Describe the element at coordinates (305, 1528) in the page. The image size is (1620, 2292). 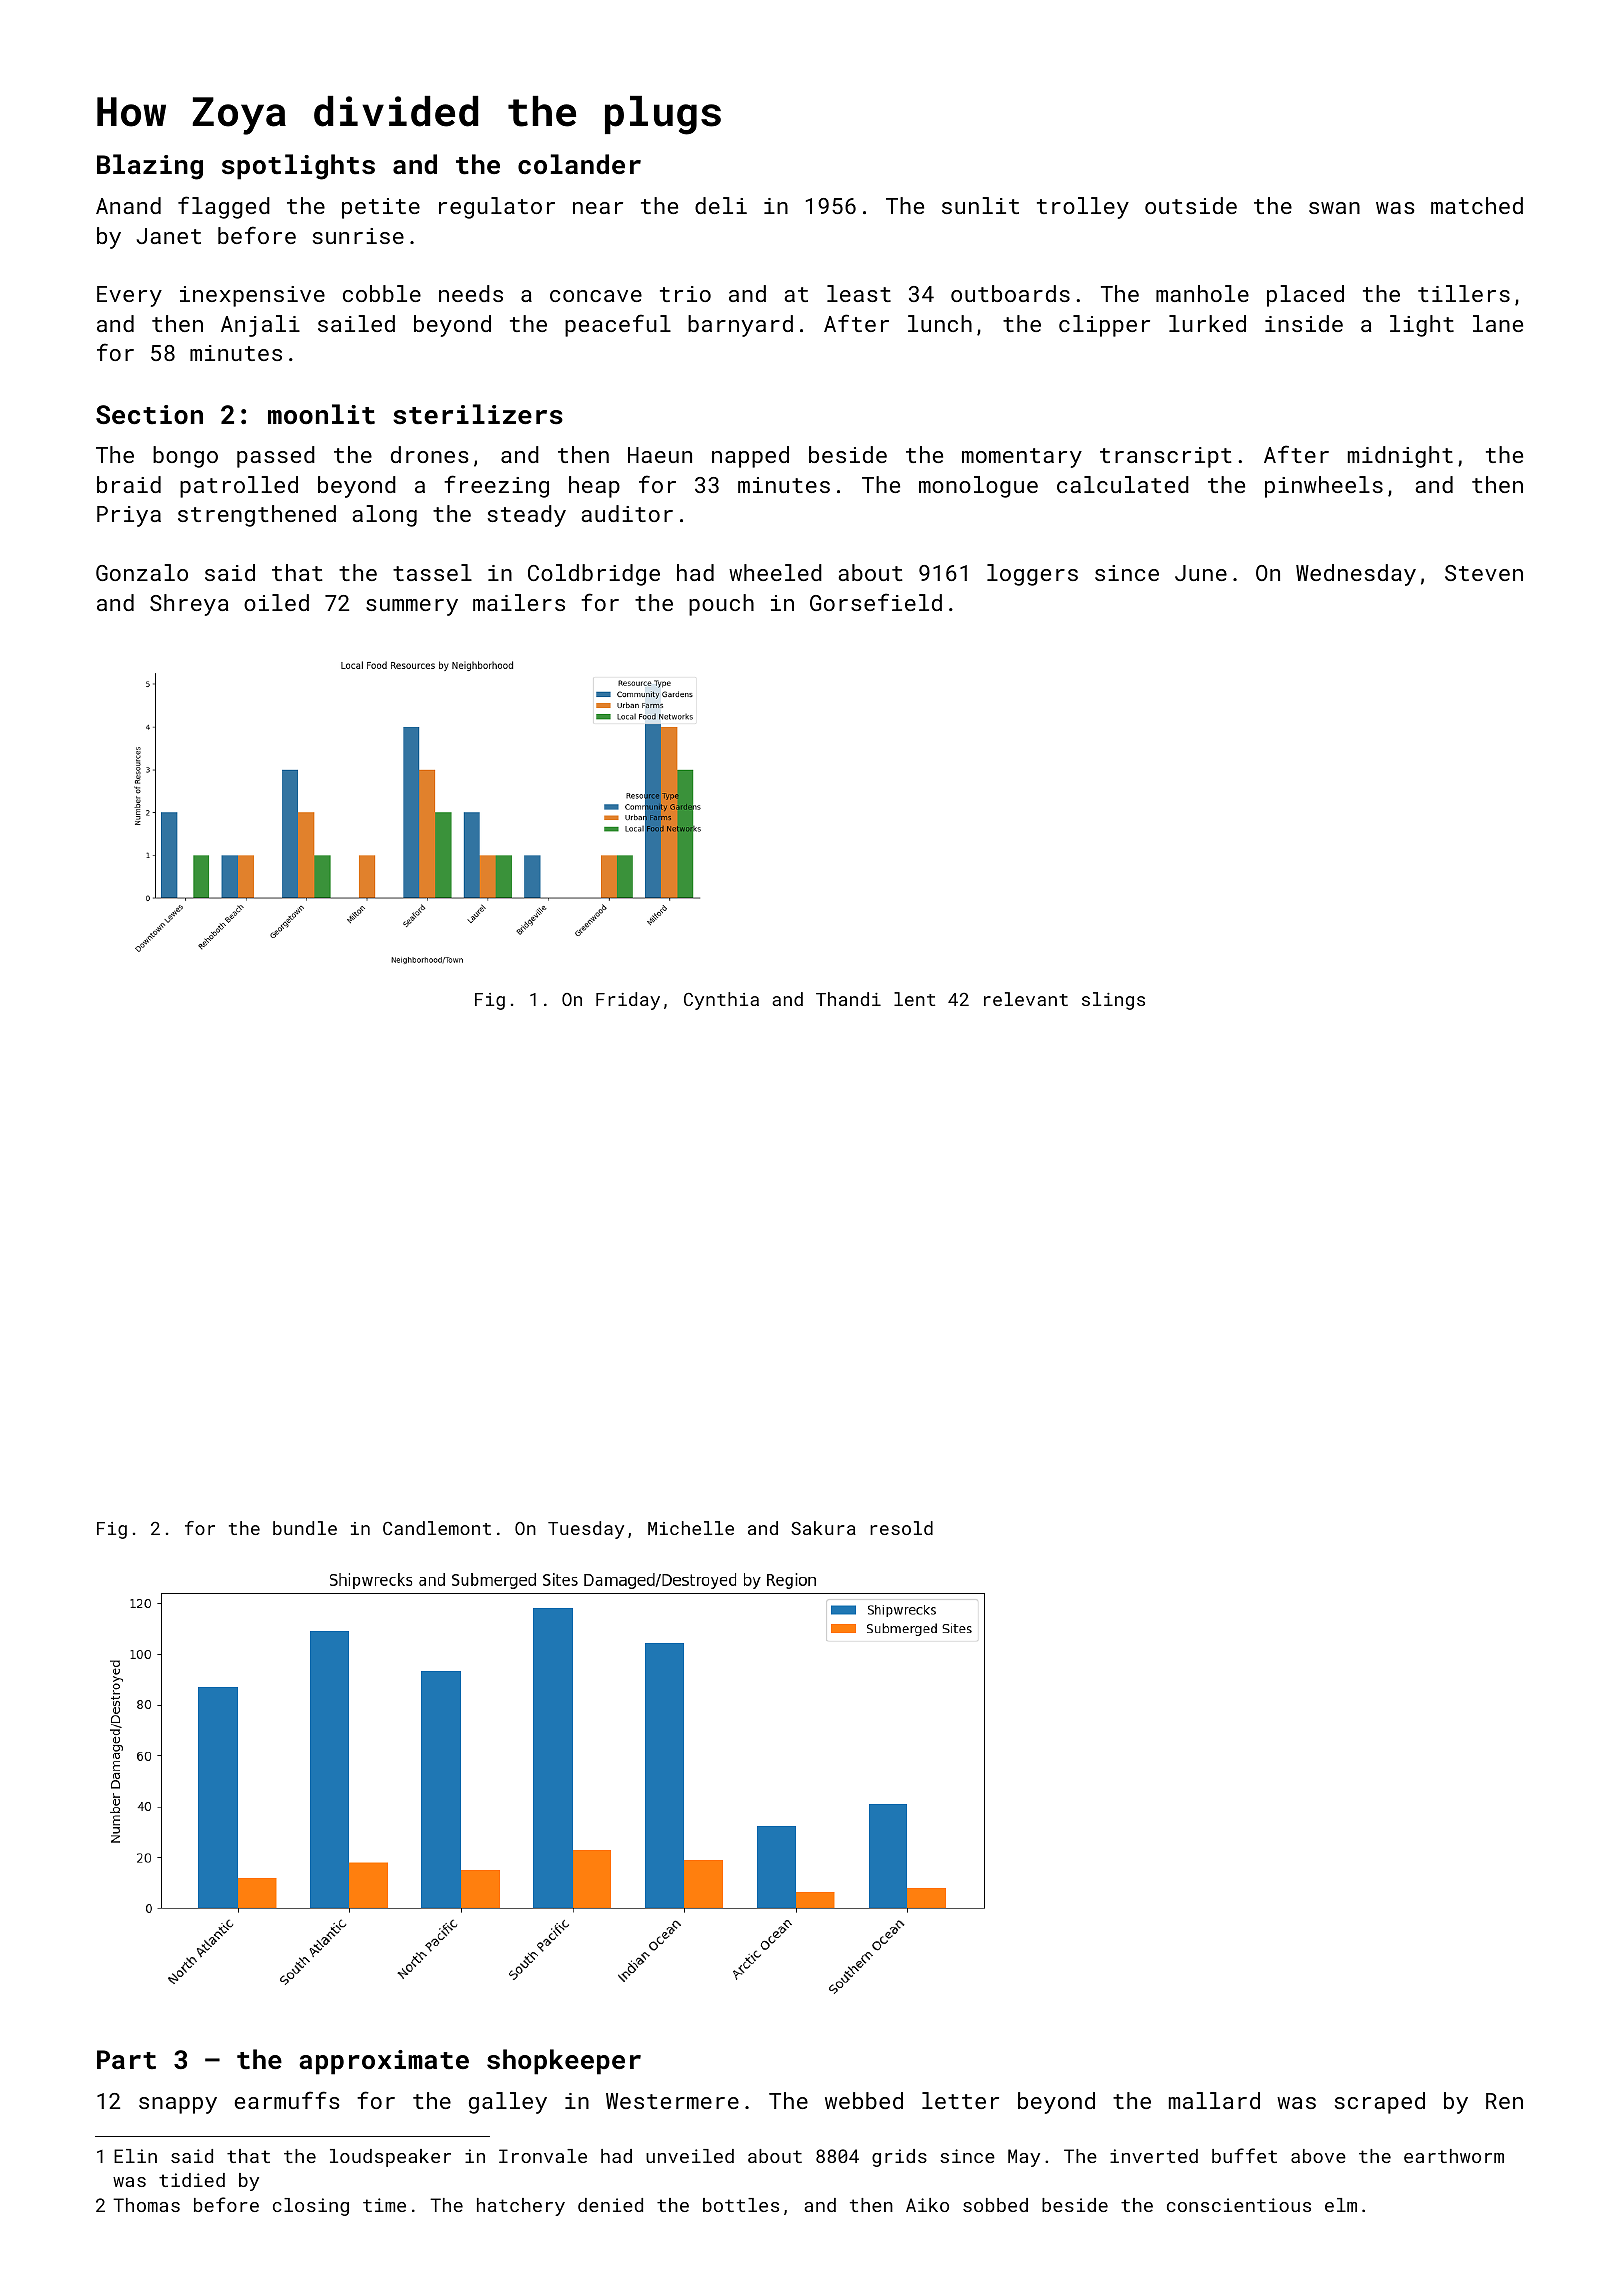
I see `bundle` at that location.
